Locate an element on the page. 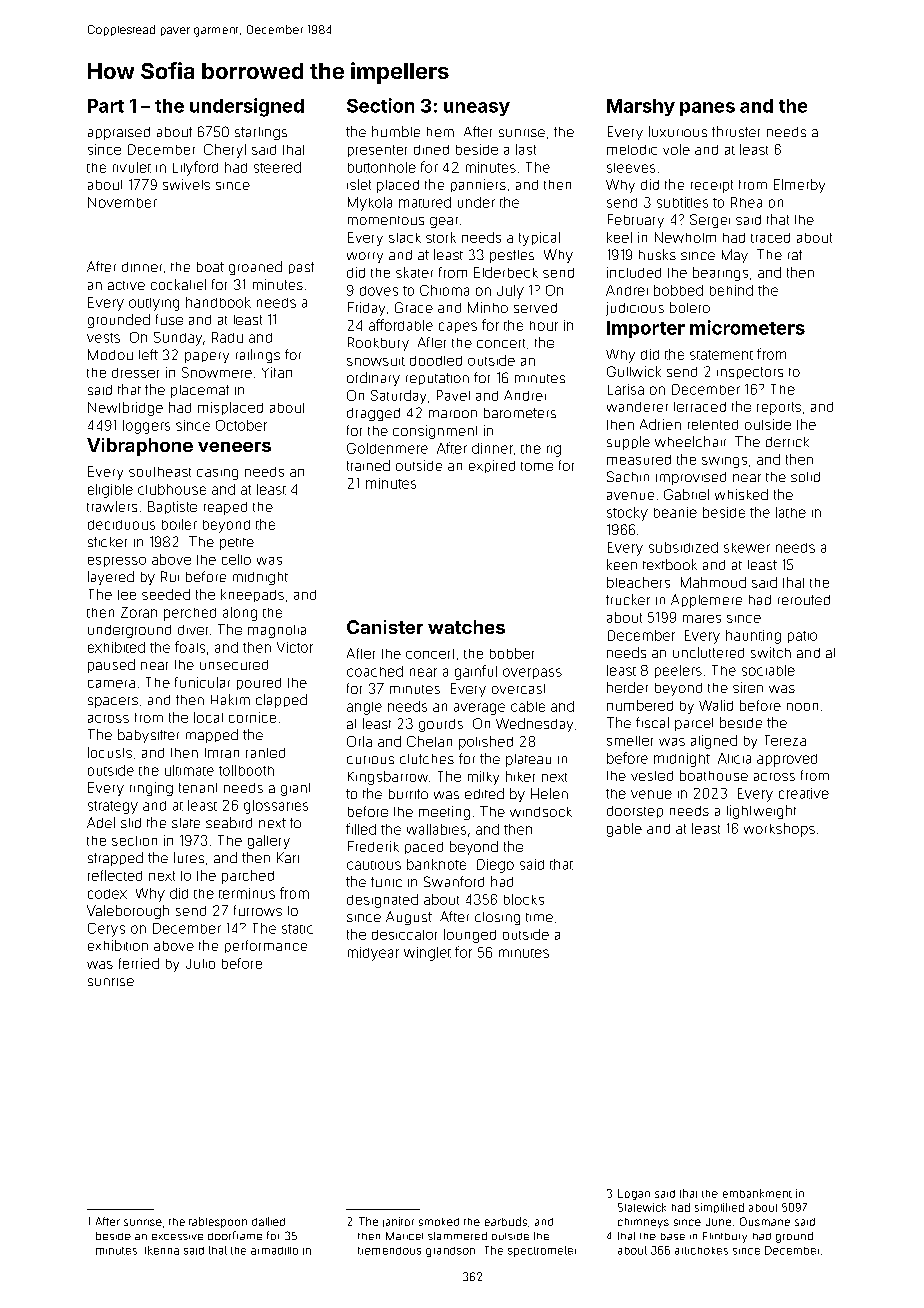 This image has width=924, height=1308. panes is located at coordinates (707, 109).
